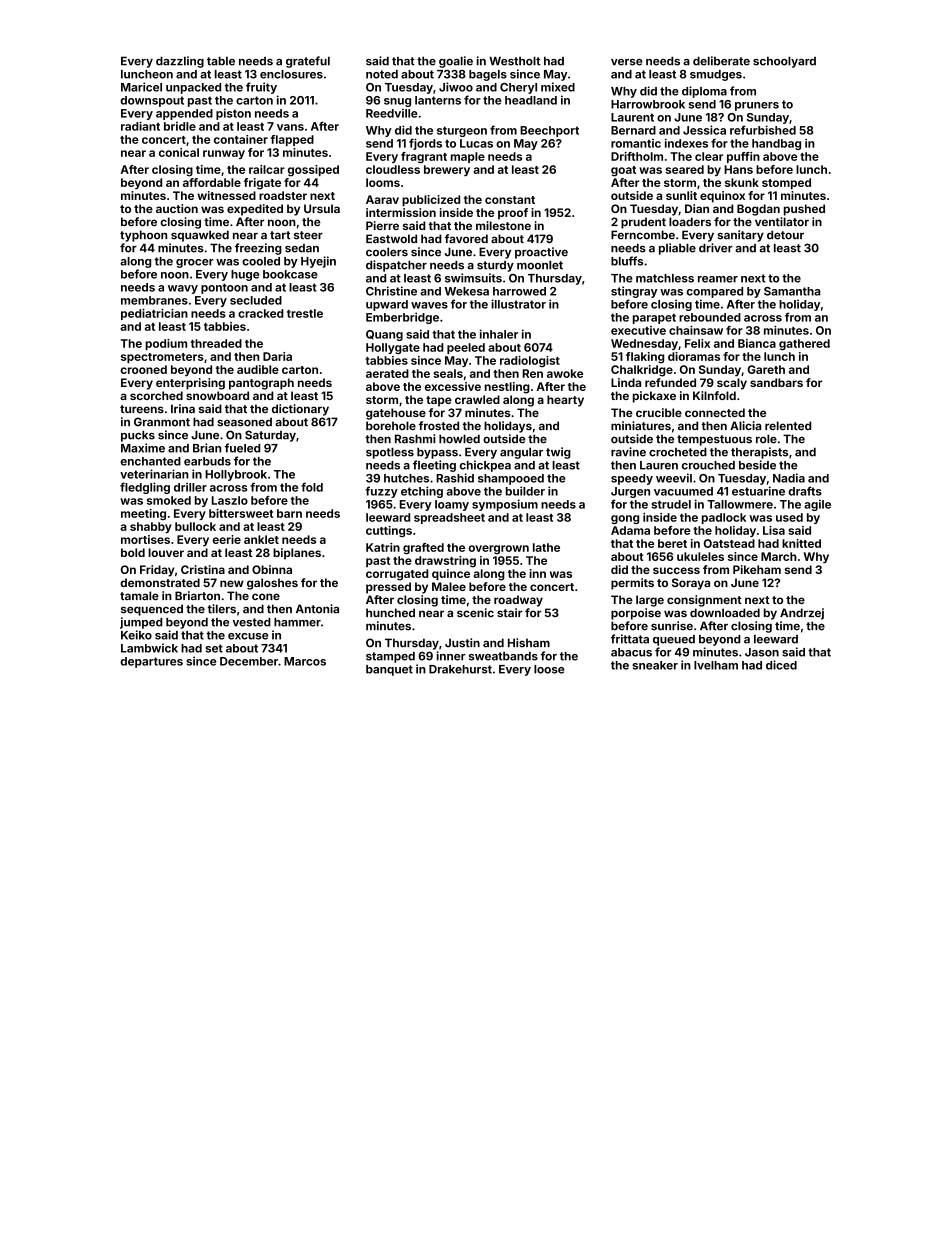 This screenshot has width=952, height=1233. I want to click on Driftholm, so click(637, 156).
